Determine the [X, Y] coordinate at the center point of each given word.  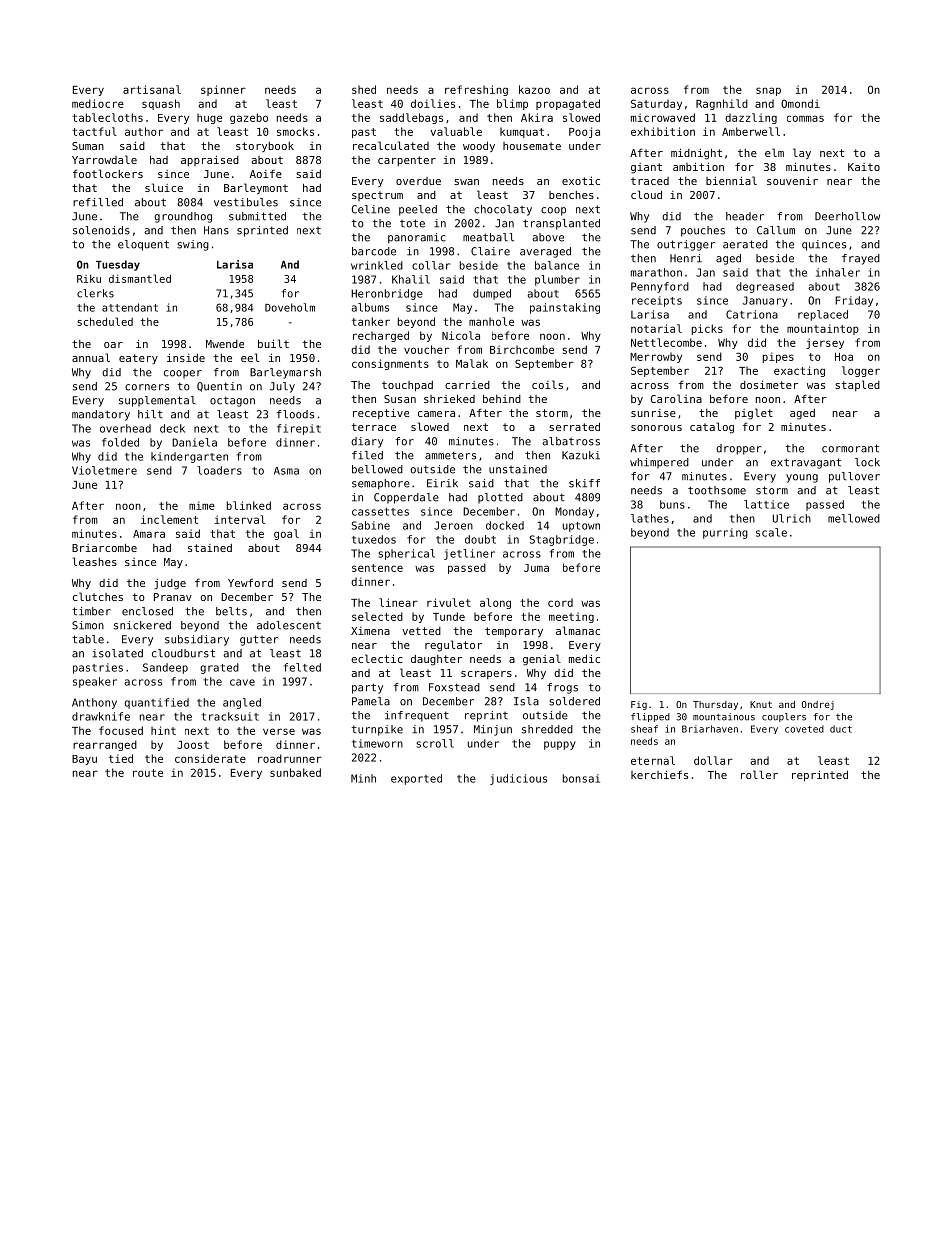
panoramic [417, 238]
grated [219, 668]
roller [759, 774]
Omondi [800, 103]
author [144, 131]
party [367, 688]
